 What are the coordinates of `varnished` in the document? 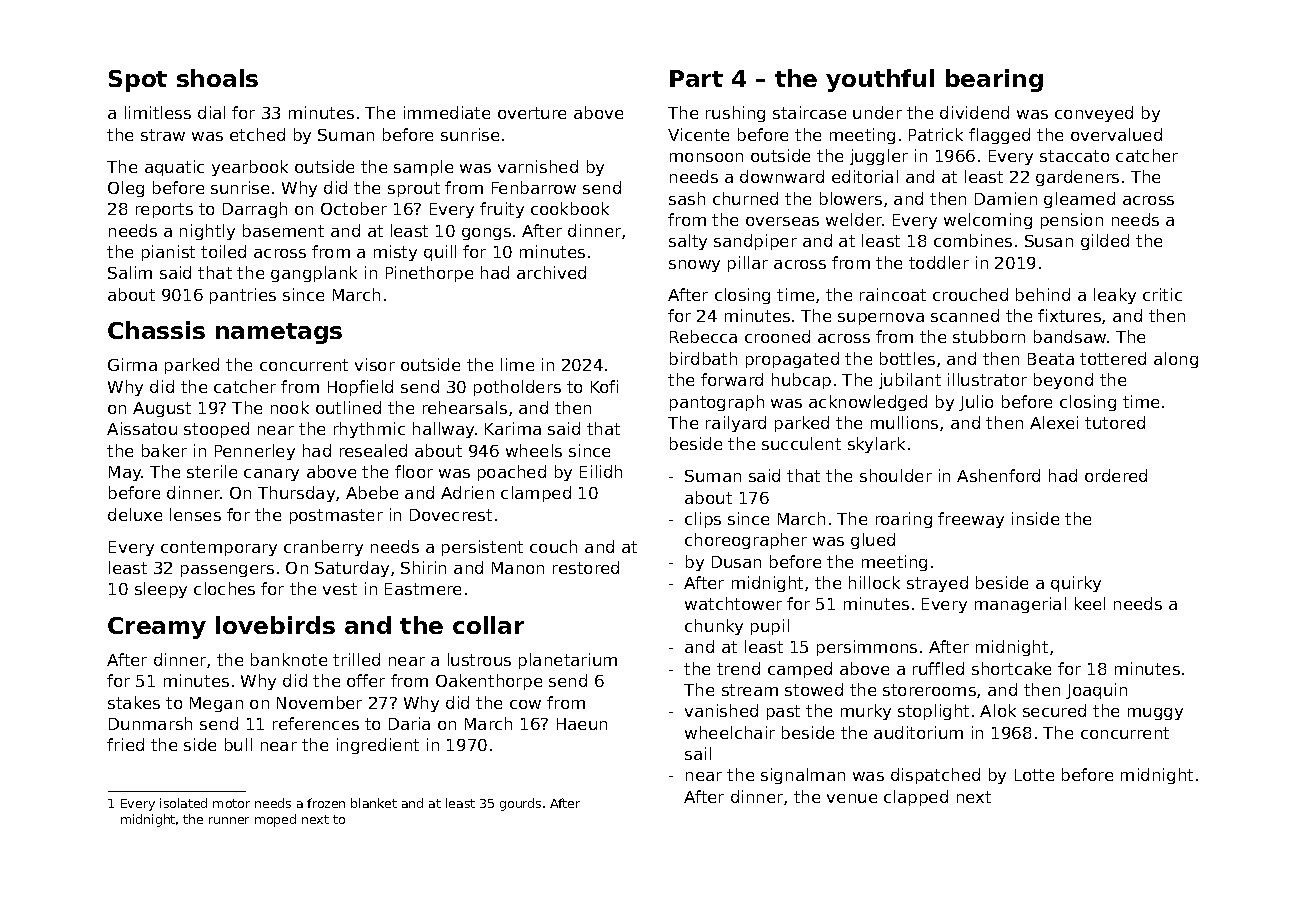 It's located at (538, 166).
